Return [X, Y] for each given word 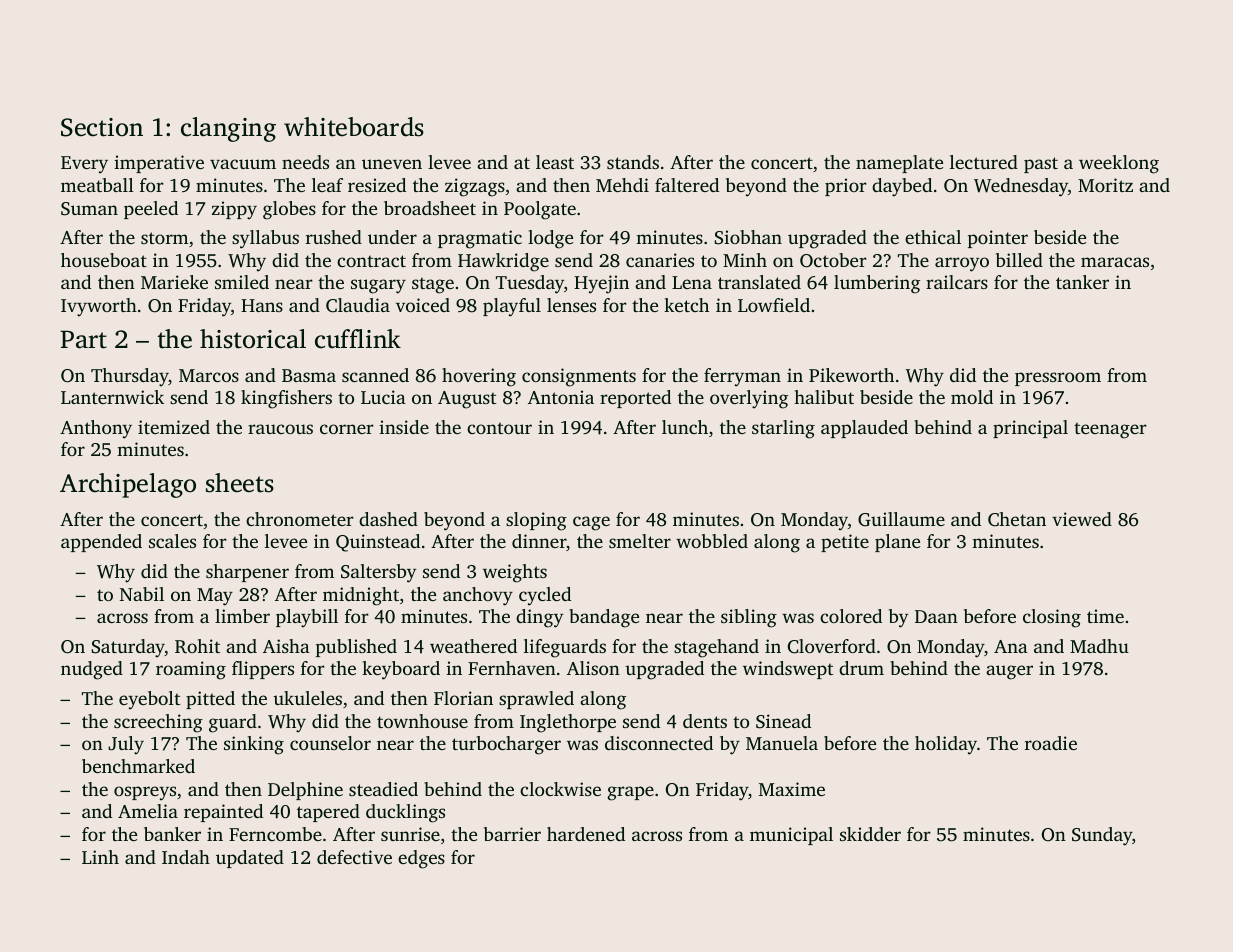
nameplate [899, 164]
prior [846, 187]
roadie [1051, 743]
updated [250, 859]
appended [101, 543]
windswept [788, 670]
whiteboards [354, 127]
